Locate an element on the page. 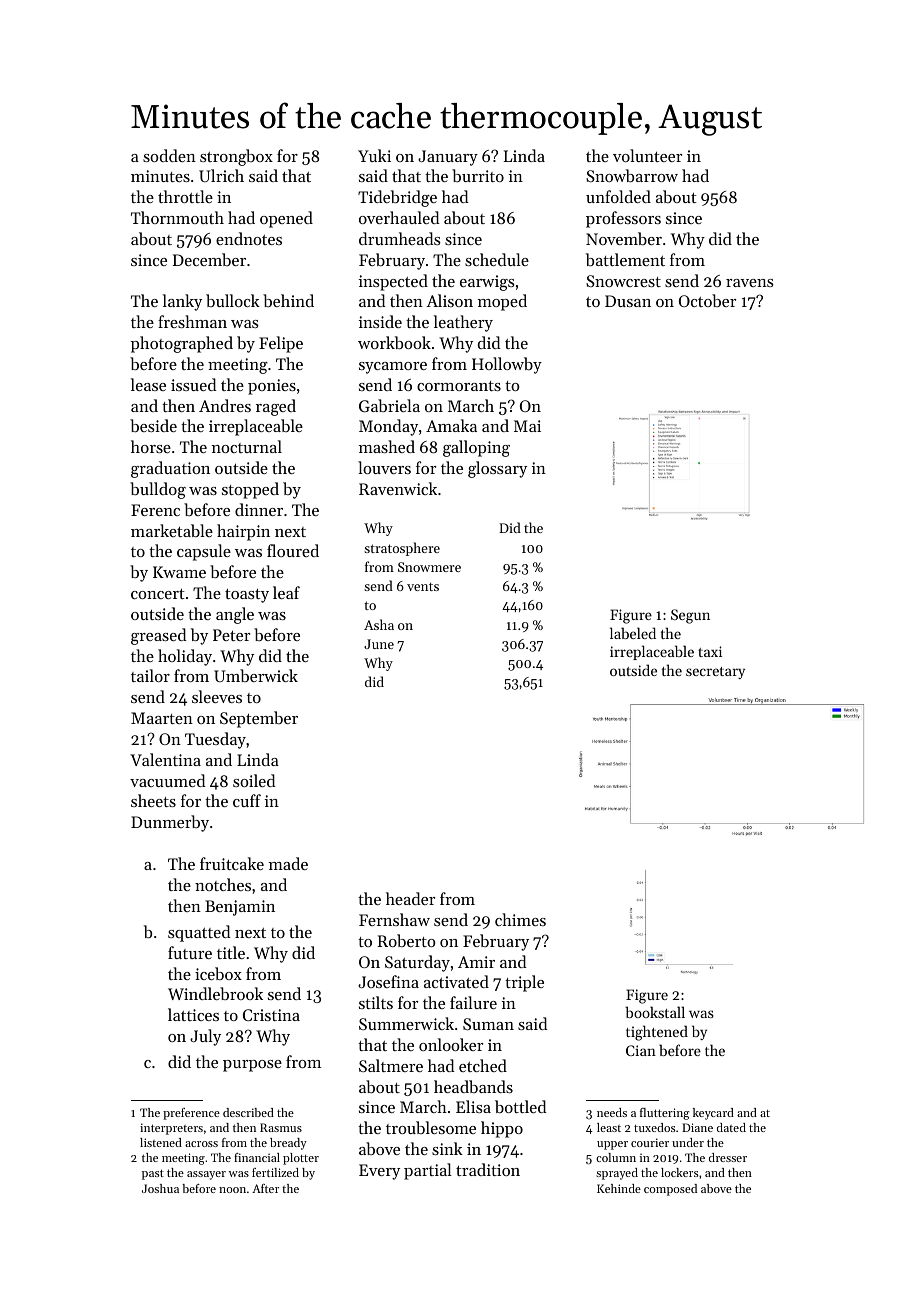 The width and height of the document is (908, 1316). Snowcrest is located at coordinates (623, 281).
